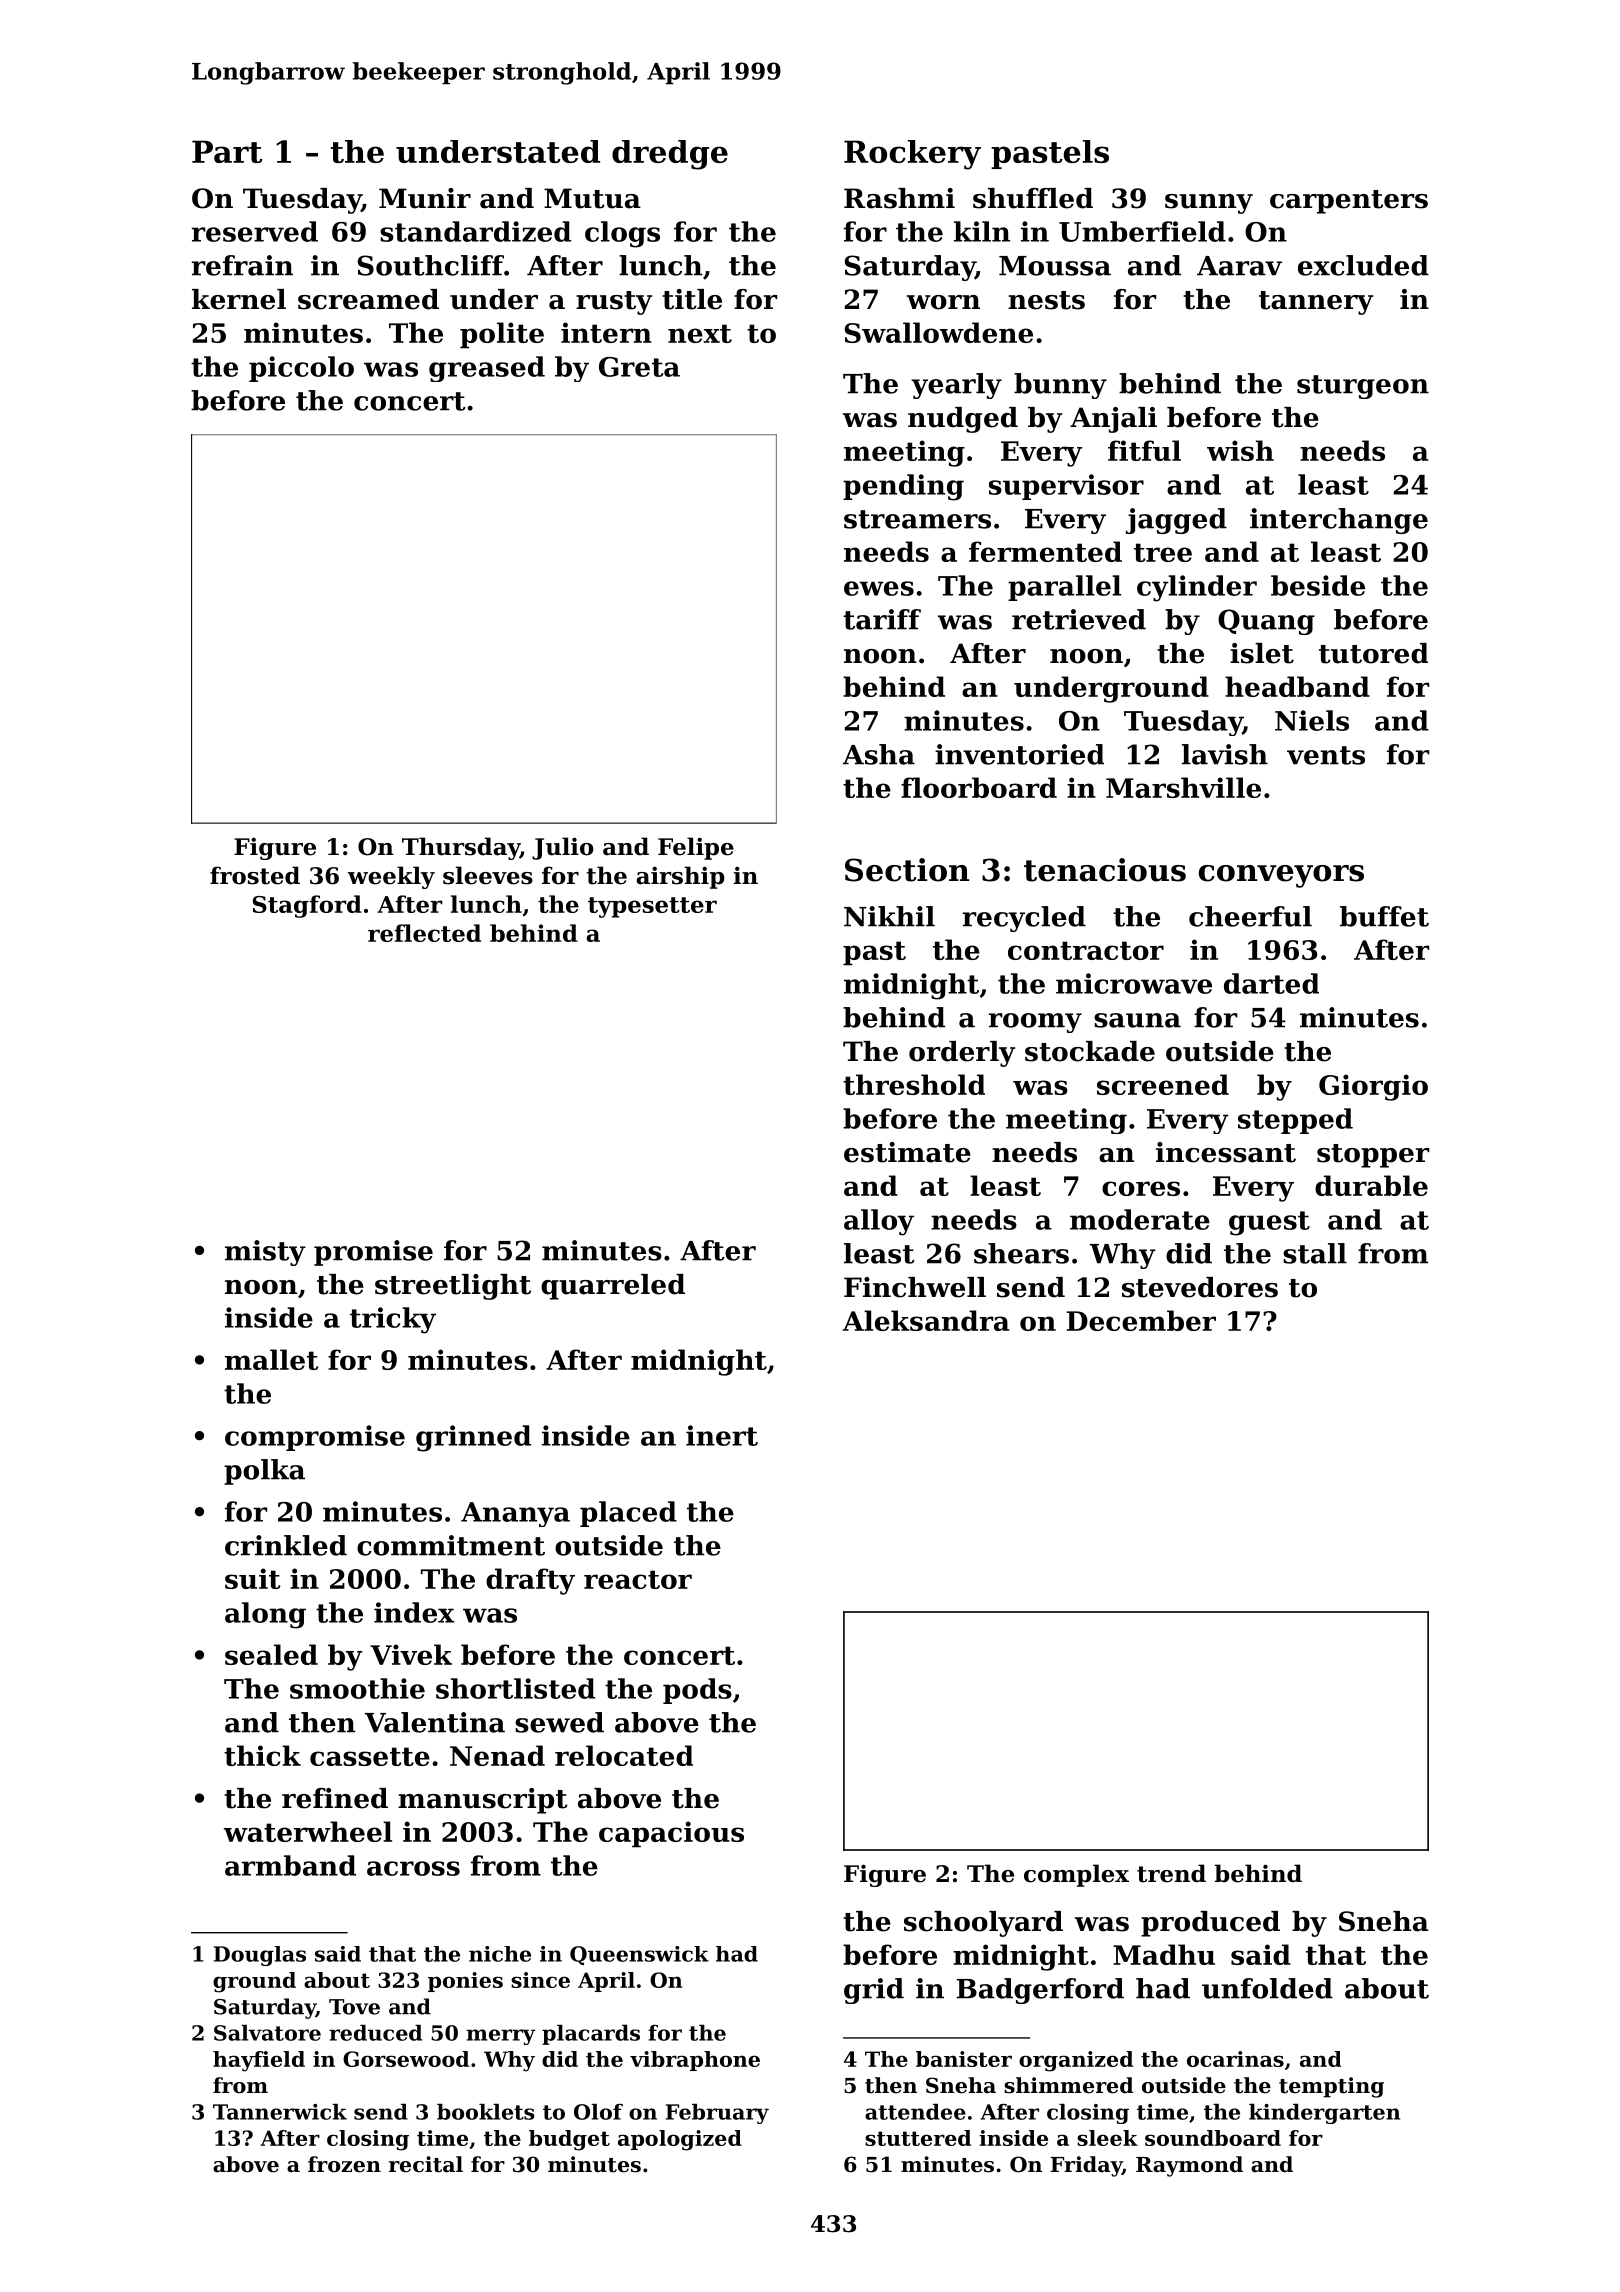  What do you see at coordinates (344, 2164) in the image?
I see `frozen` at bounding box center [344, 2164].
